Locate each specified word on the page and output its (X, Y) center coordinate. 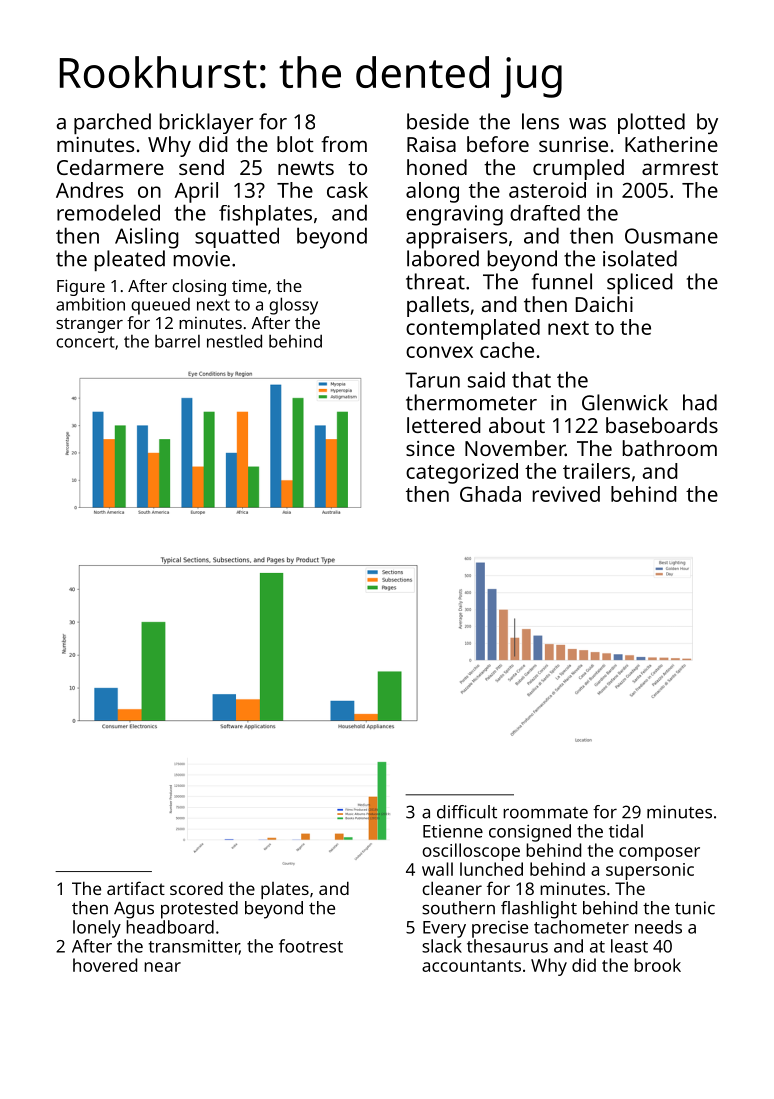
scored (196, 888)
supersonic (650, 871)
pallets (438, 306)
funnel (562, 281)
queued (160, 306)
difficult (467, 812)
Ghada (490, 494)
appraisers (456, 238)
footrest (311, 946)
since (430, 448)
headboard (170, 927)
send (201, 167)
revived (566, 494)
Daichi (604, 304)
